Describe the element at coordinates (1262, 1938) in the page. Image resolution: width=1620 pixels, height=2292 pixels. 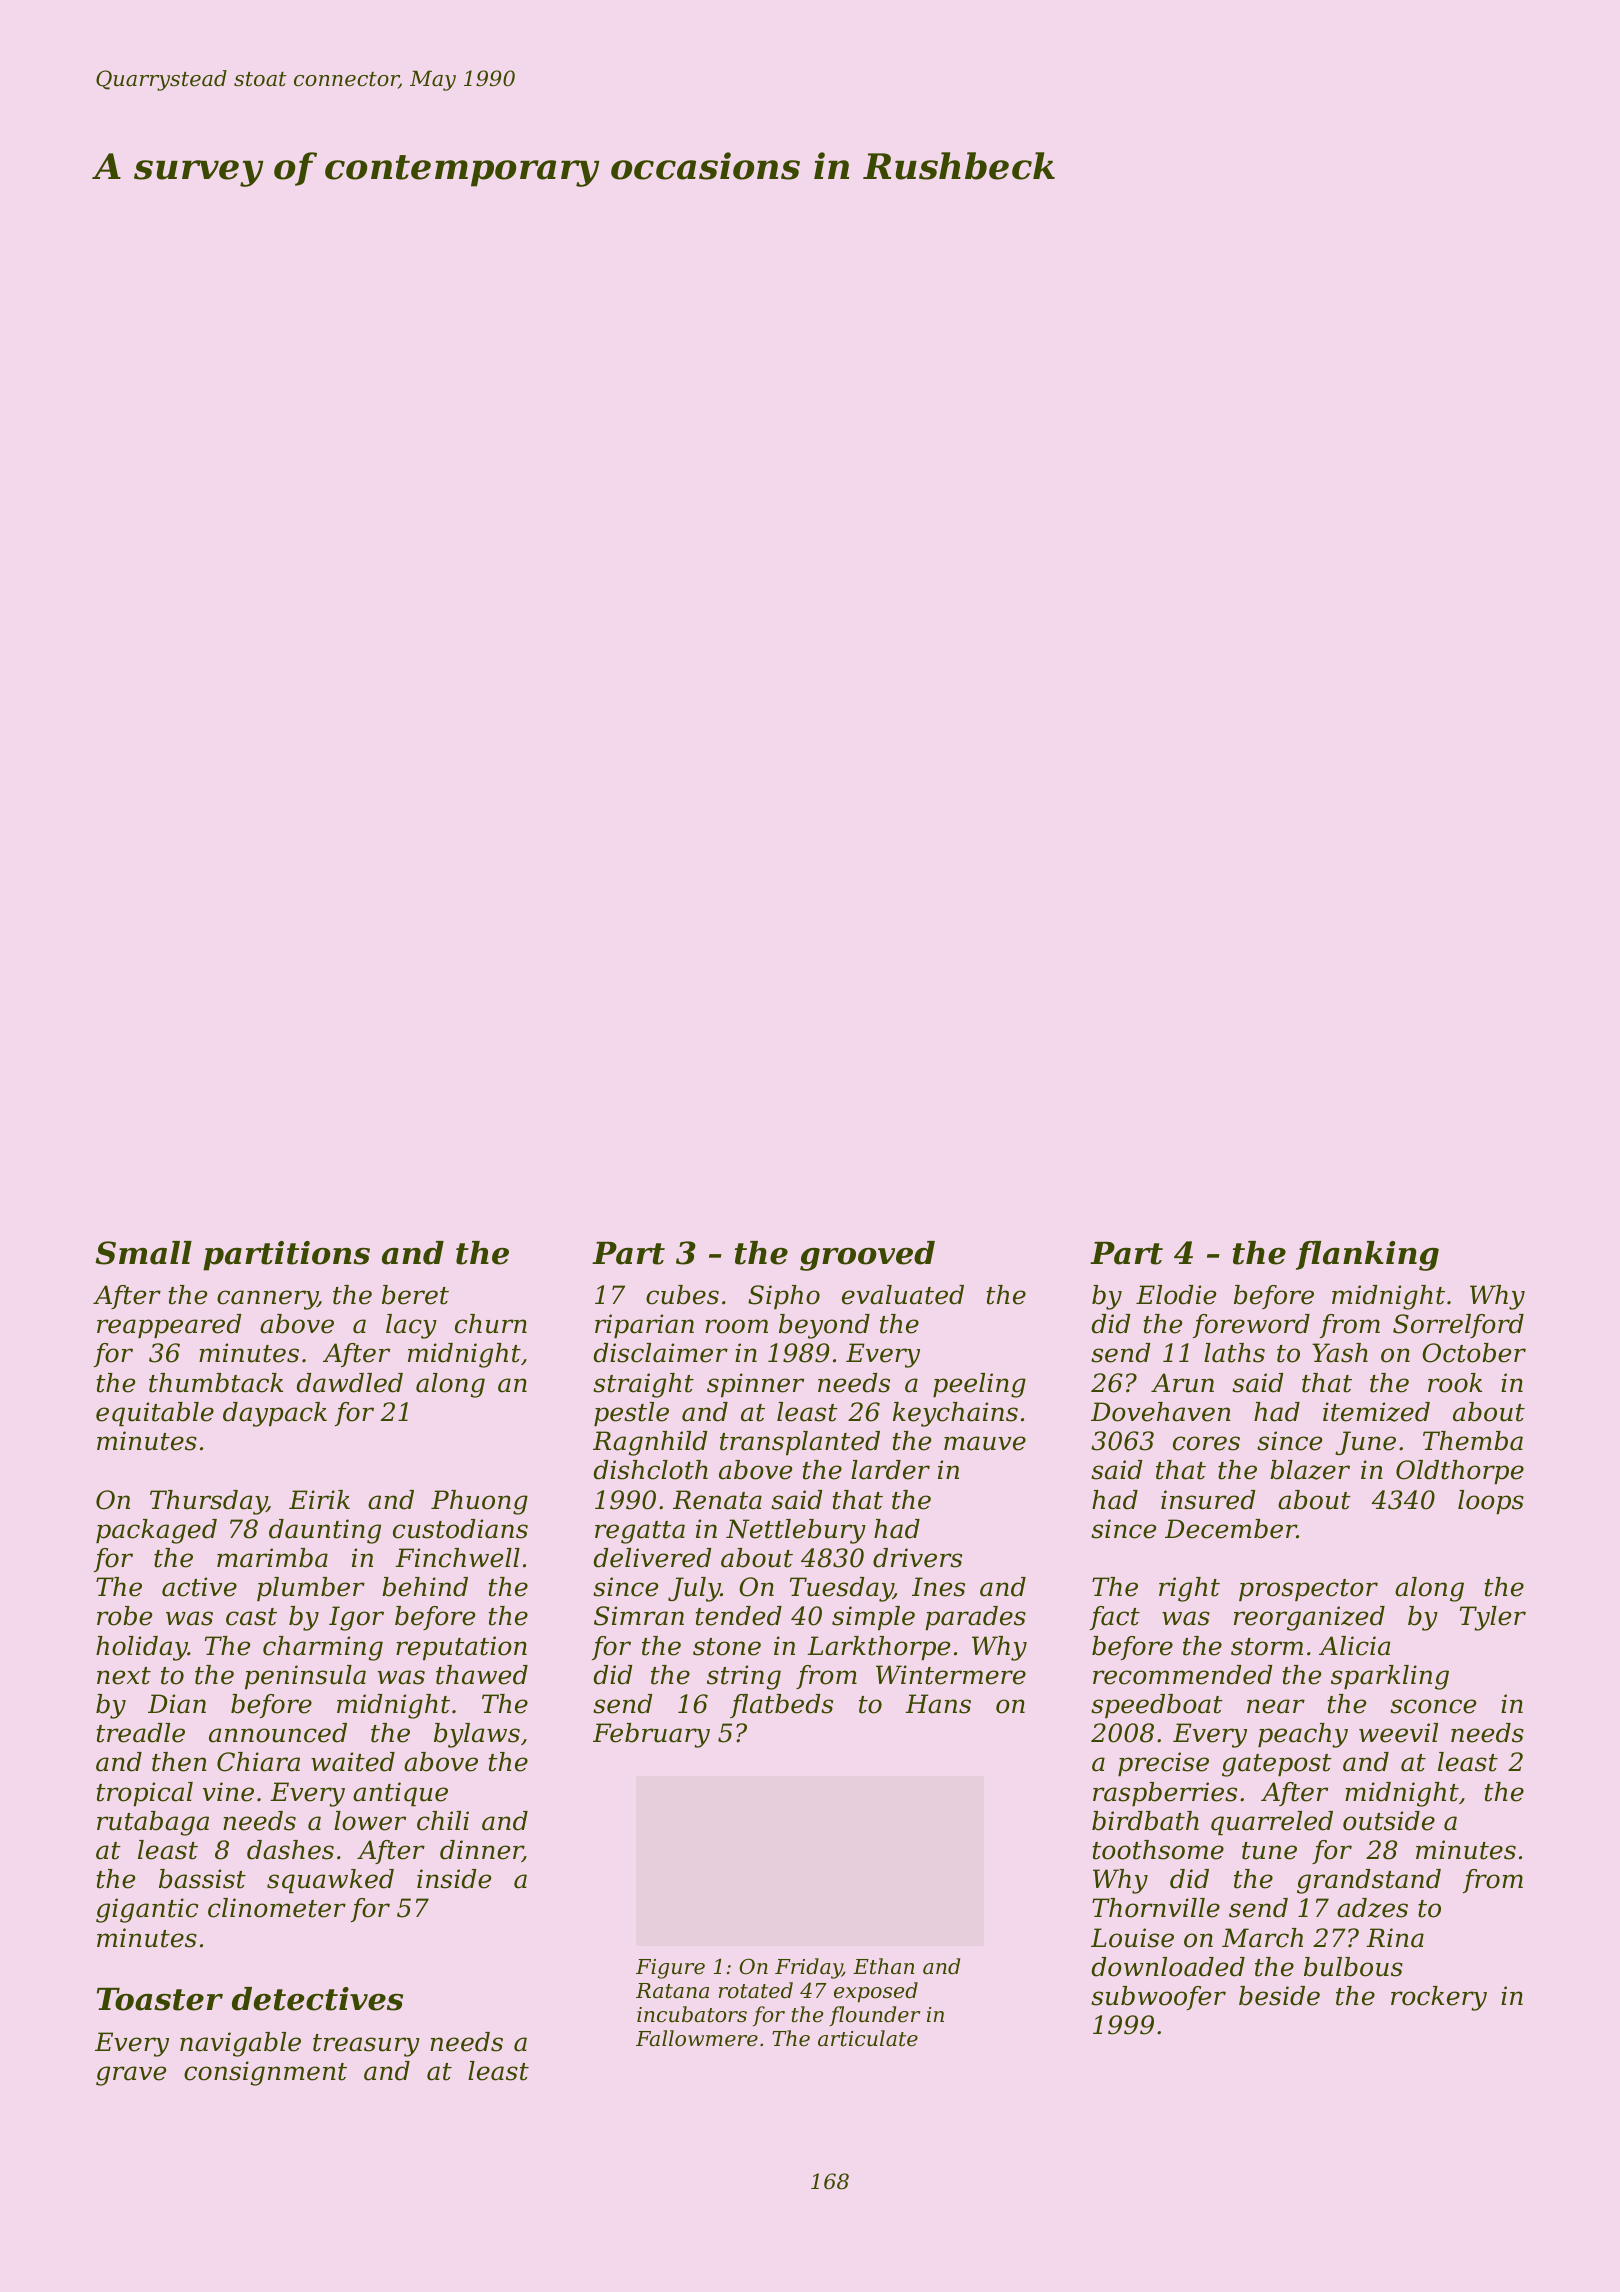
I see `March` at that location.
